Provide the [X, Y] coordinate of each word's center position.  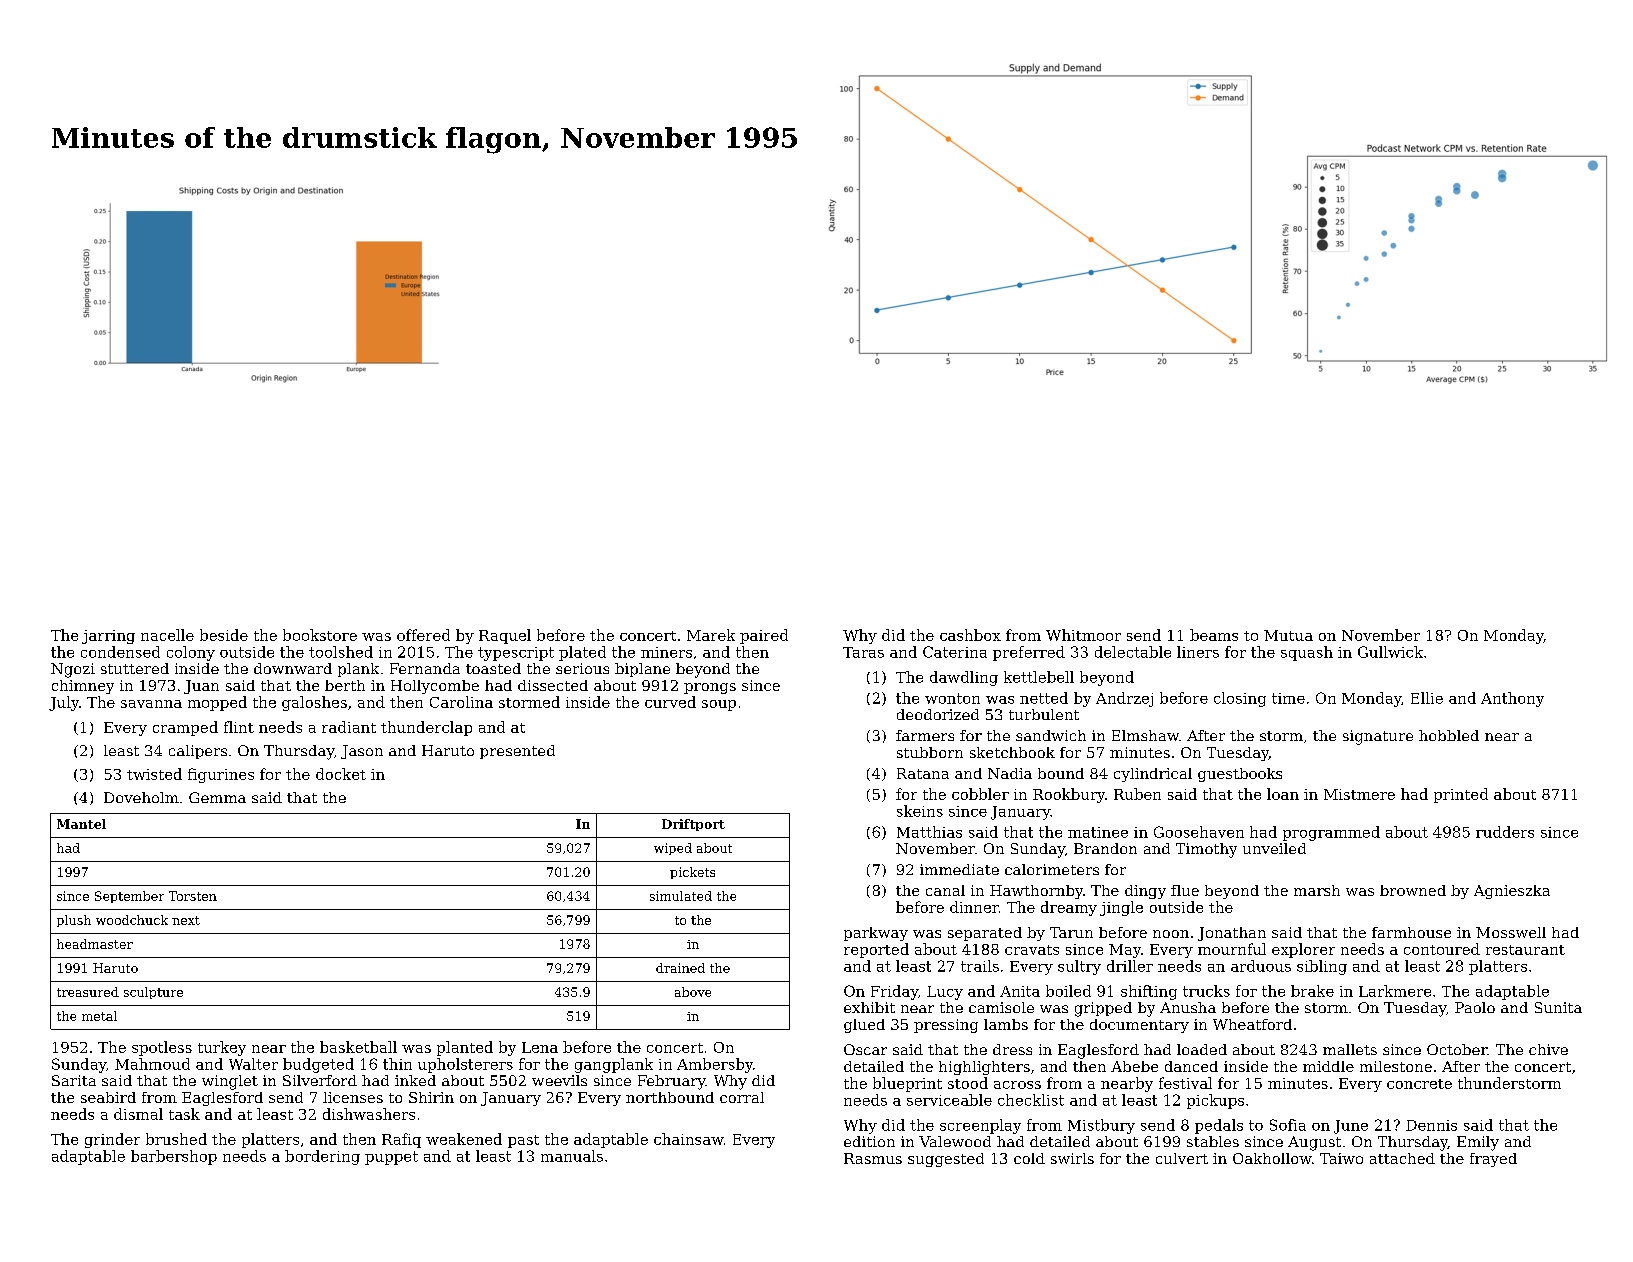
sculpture [153, 993]
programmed [1331, 833]
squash [1307, 653]
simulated [681, 896]
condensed [120, 652]
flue [1185, 890]
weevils [559, 1080]
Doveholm [141, 797]
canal [945, 890]
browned [1413, 890]
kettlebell [1039, 677]
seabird [108, 1097]
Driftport [693, 825]
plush [74, 921]
